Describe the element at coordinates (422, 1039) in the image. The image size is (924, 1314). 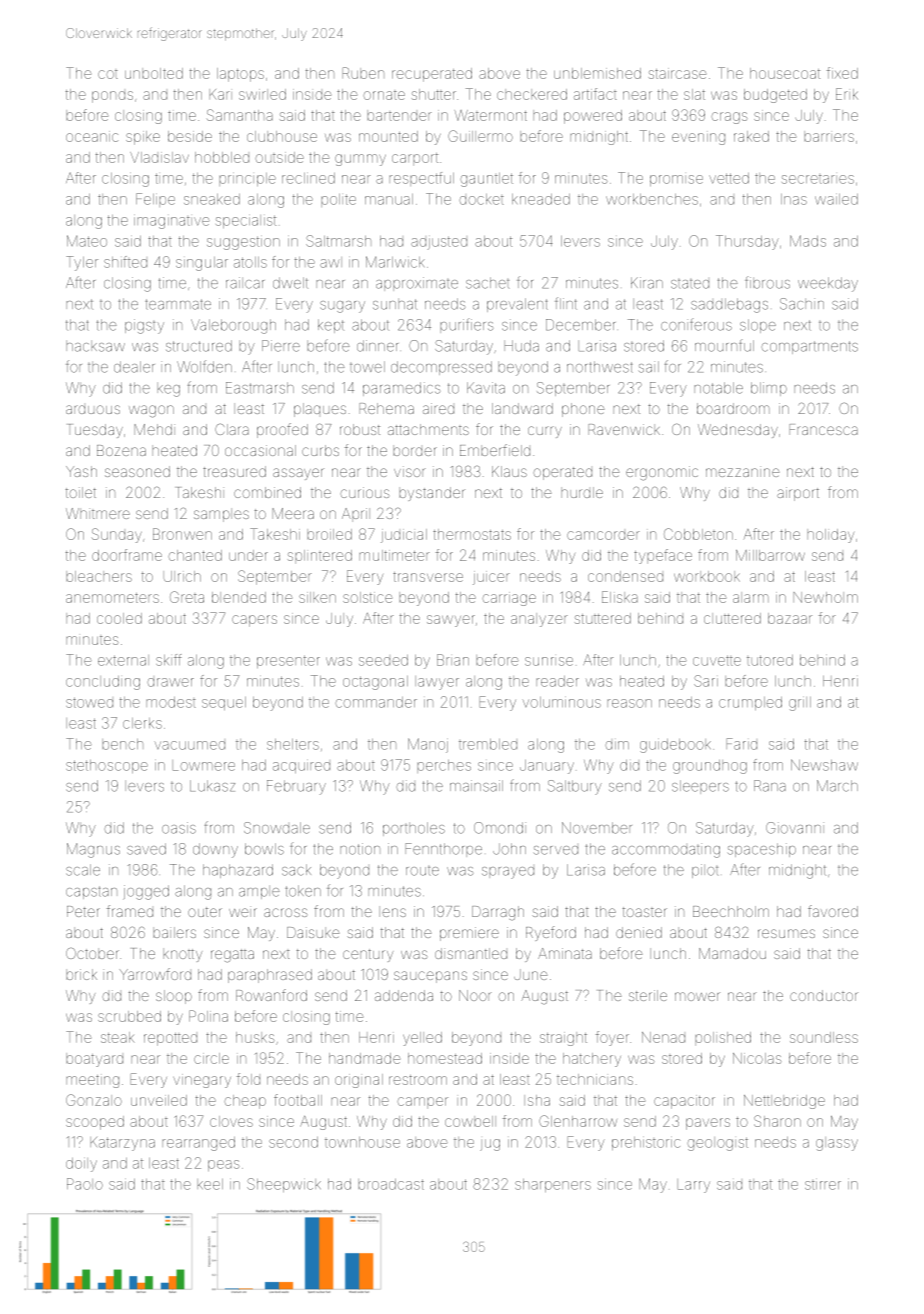
I see `yelled` at that location.
